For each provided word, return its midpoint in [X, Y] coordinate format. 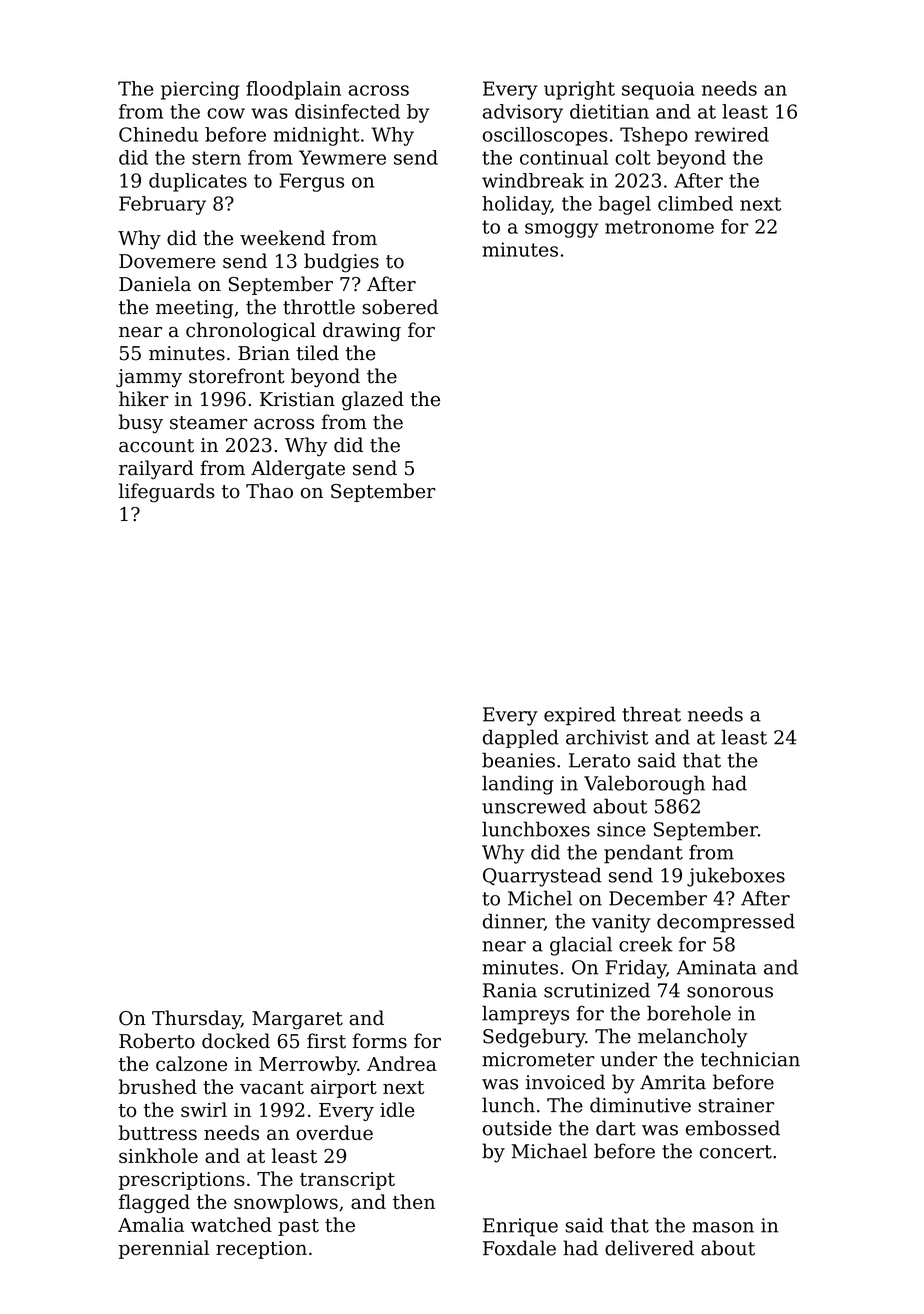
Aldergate [298, 470]
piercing [200, 90]
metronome [659, 227]
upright [579, 90]
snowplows [286, 1203]
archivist [607, 737]
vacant [272, 1087]
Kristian [297, 399]
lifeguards [167, 493]
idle [397, 1109]
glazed [373, 401]
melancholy [692, 1038]
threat [651, 714]
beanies [518, 760]
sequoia [658, 90]
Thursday [196, 1020]
